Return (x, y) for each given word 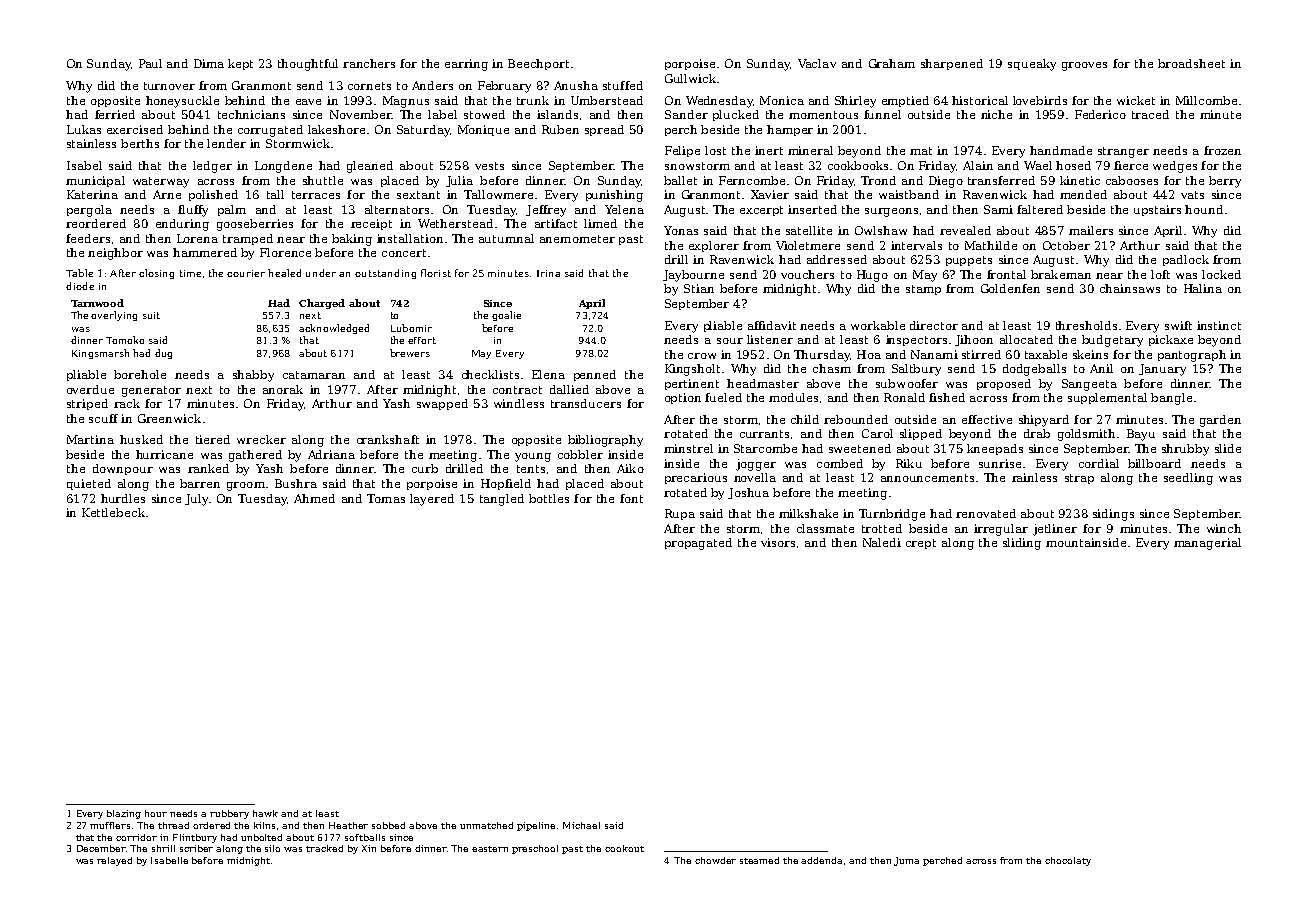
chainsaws (1130, 288)
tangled (502, 500)
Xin (369, 848)
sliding (1022, 544)
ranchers (369, 63)
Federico (1100, 114)
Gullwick (690, 78)
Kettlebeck (113, 512)
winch (1224, 528)
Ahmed (314, 498)
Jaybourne (693, 276)
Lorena (197, 238)
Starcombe (765, 448)
